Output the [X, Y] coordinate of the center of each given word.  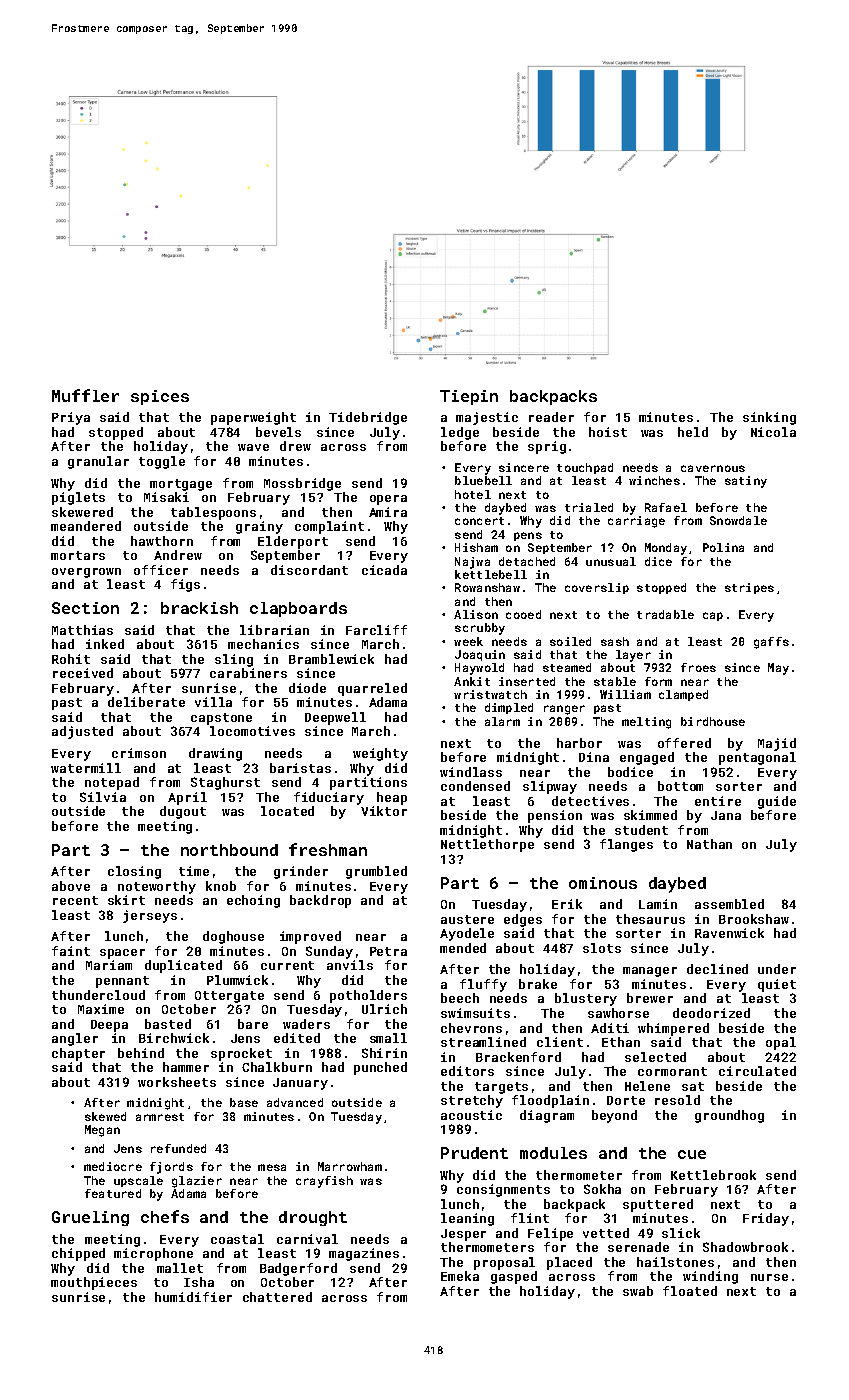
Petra [388, 951]
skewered [82, 512]
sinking [769, 418]
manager [650, 972]
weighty [380, 754]
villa [213, 702]
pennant [122, 982]
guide [777, 802]
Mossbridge [302, 484]
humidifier [193, 1297]
